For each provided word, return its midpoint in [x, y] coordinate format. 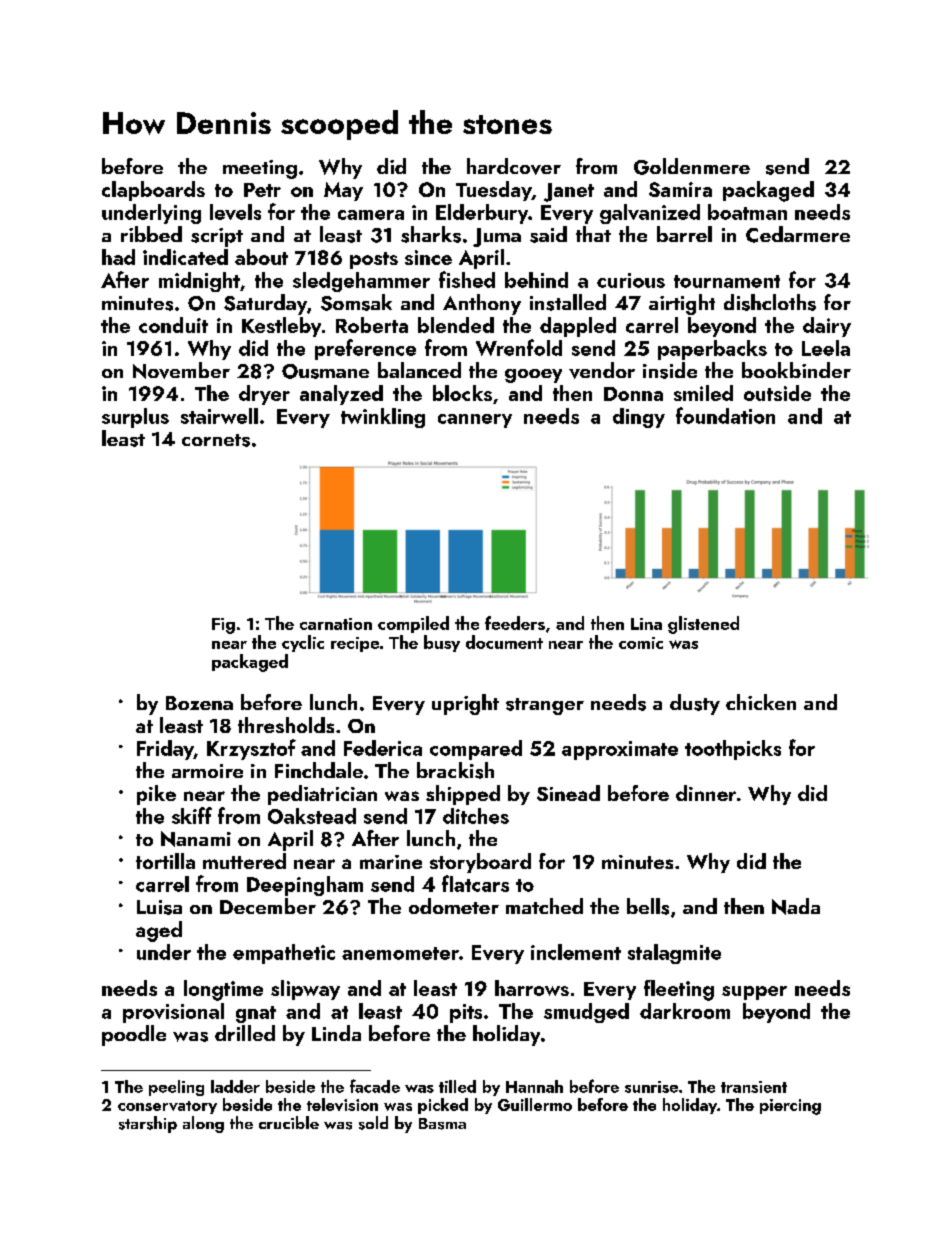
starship [148, 1124]
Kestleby [281, 327]
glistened [703, 625]
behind [536, 280]
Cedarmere [798, 234]
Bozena [199, 703]
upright [465, 704]
